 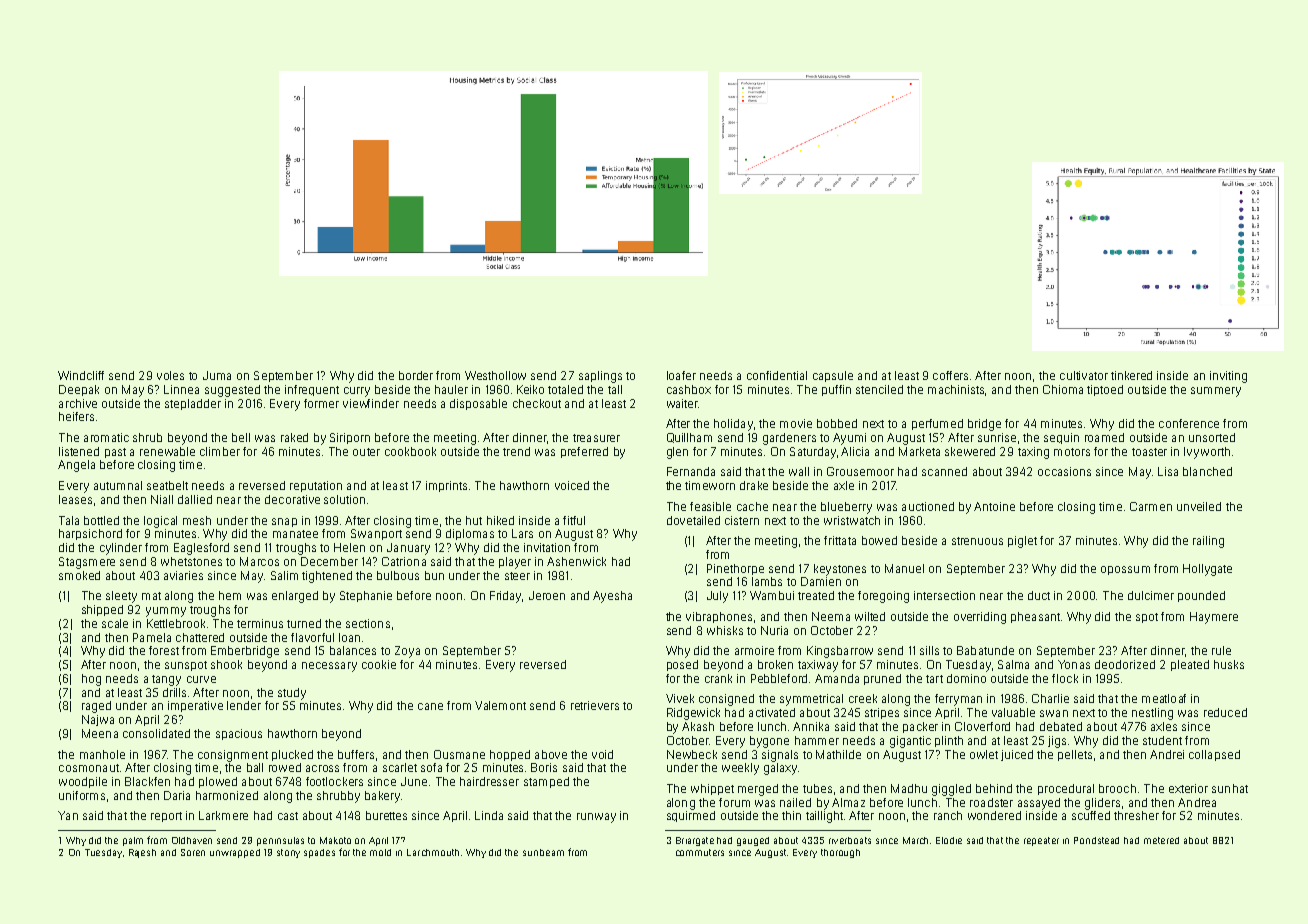 What do you see at coordinates (312, 637) in the screenshot?
I see `flavorful` at bounding box center [312, 637].
